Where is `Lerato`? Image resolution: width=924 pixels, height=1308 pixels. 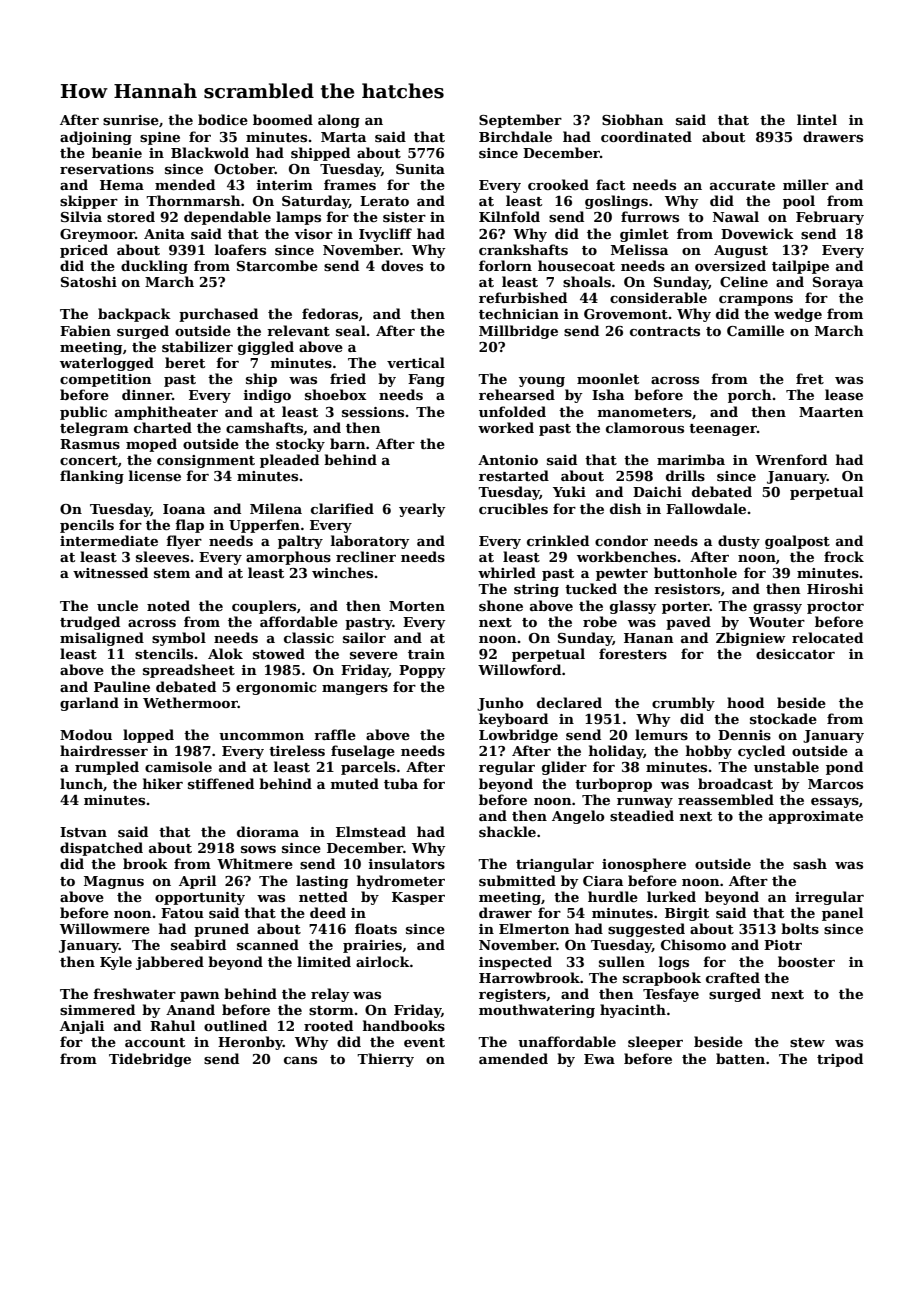 Lerato is located at coordinates (384, 201).
